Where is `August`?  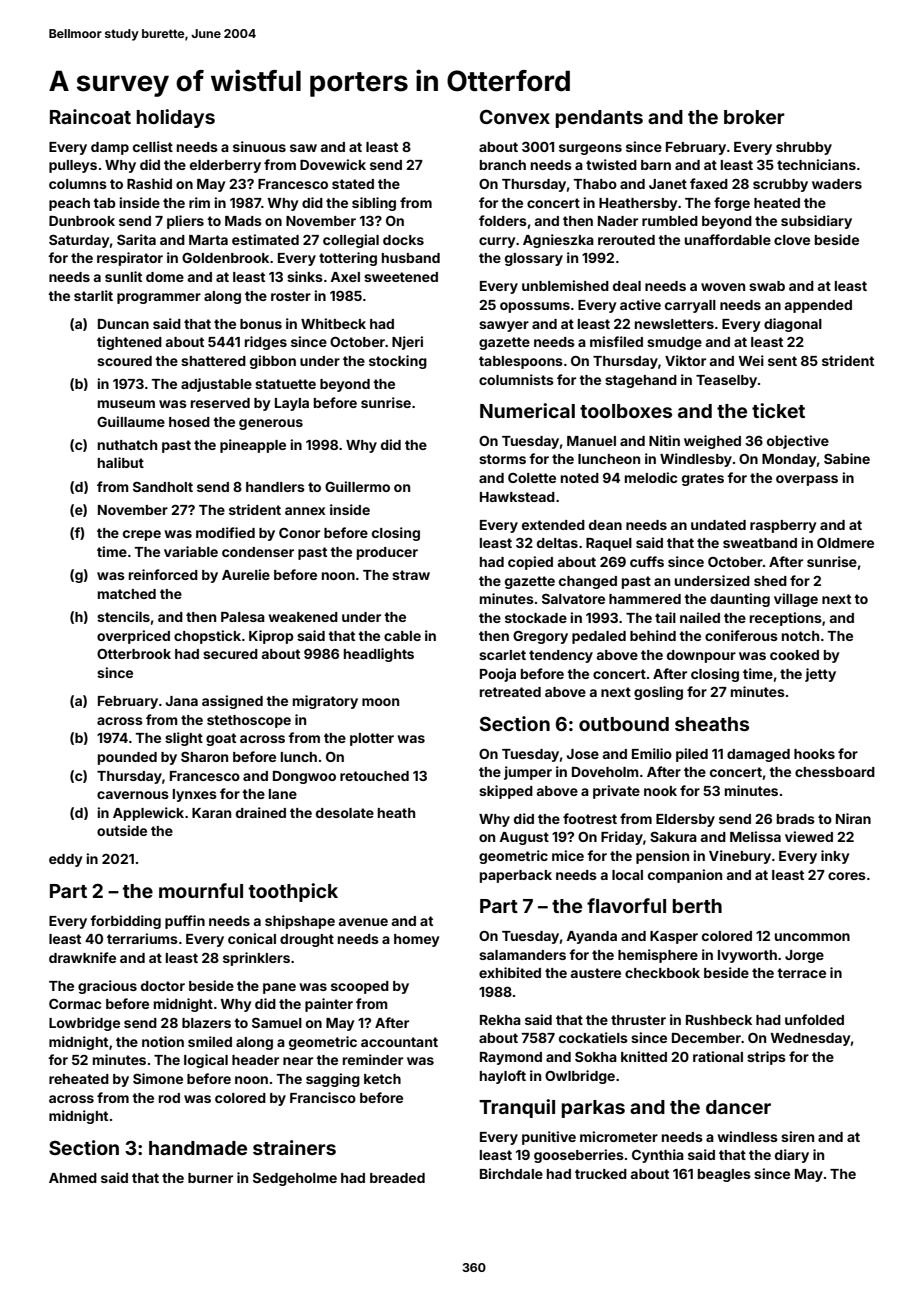
August is located at coordinates (524, 838).
